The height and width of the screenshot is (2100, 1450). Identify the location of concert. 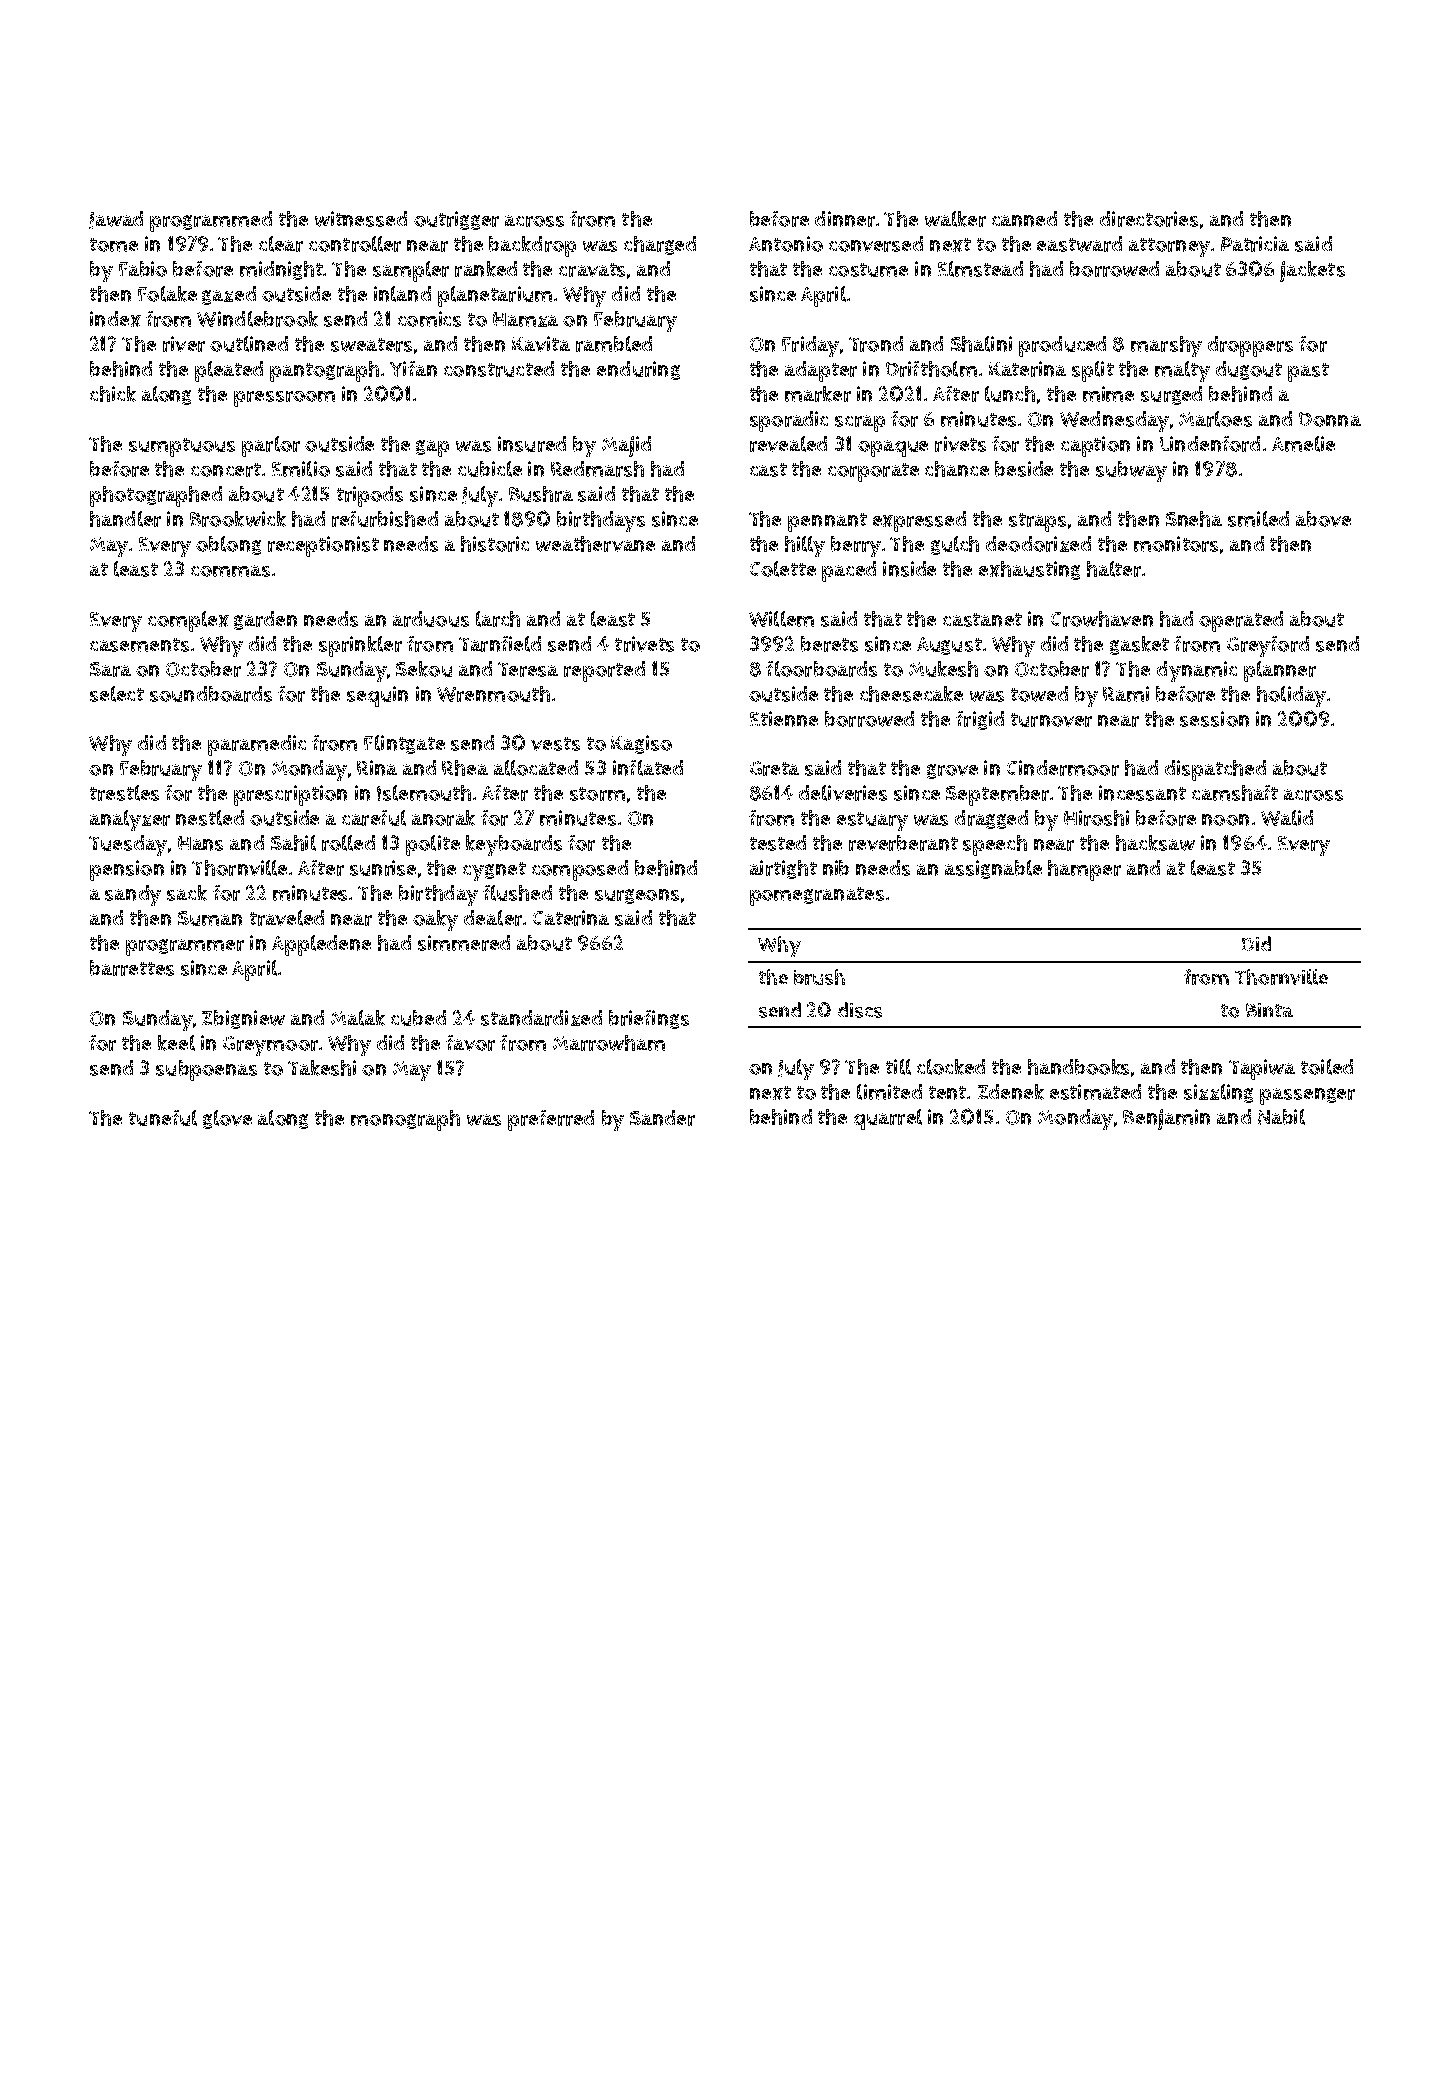
(226, 470).
